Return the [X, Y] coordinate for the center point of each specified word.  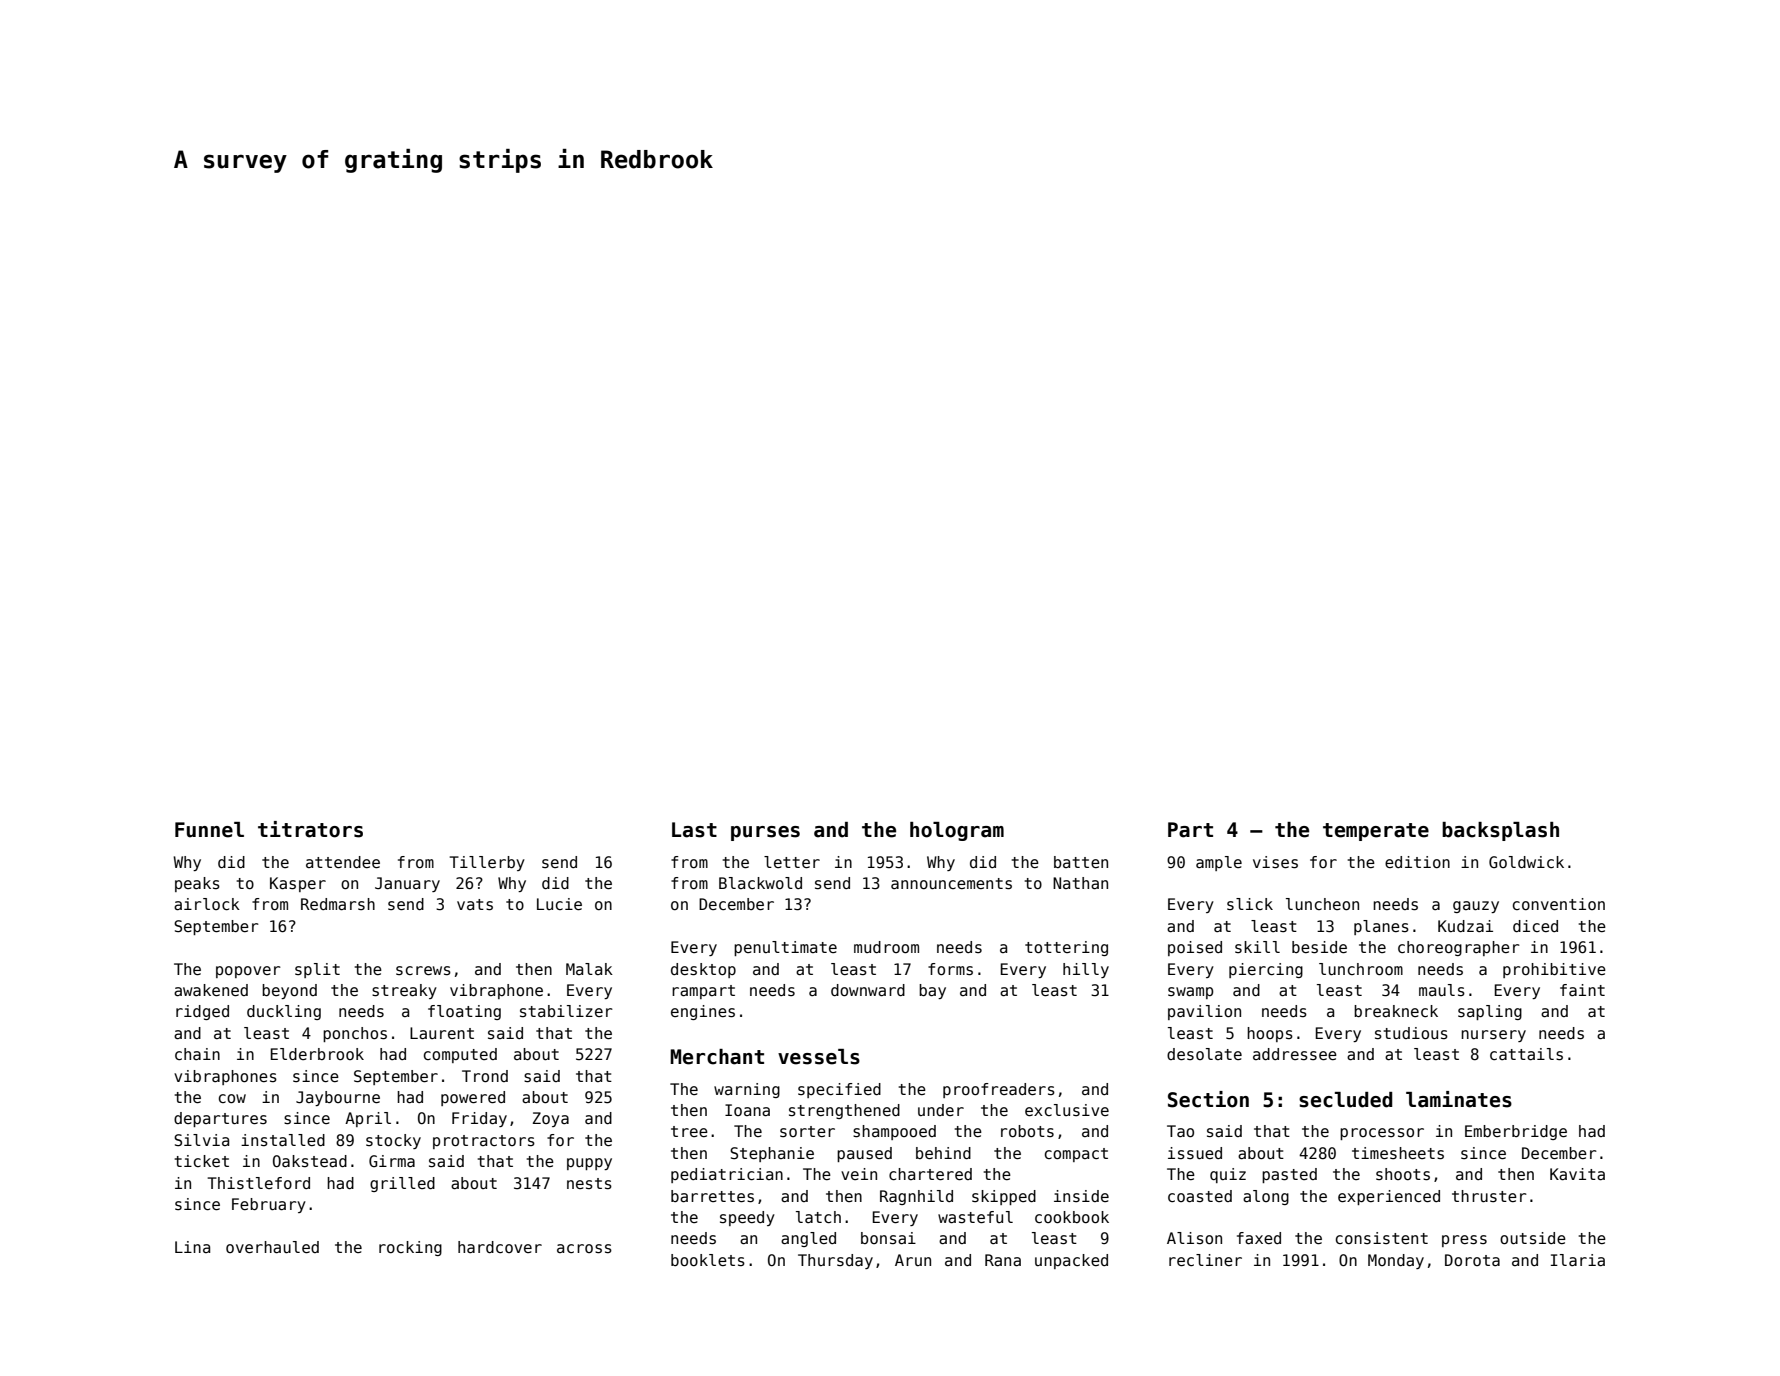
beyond [289, 991]
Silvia [201, 1140]
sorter [807, 1131]
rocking [410, 1248]
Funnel [209, 830]
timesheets [1398, 1153]
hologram [957, 831]
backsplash [1500, 831]
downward [868, 990]
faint [1582, 990]
